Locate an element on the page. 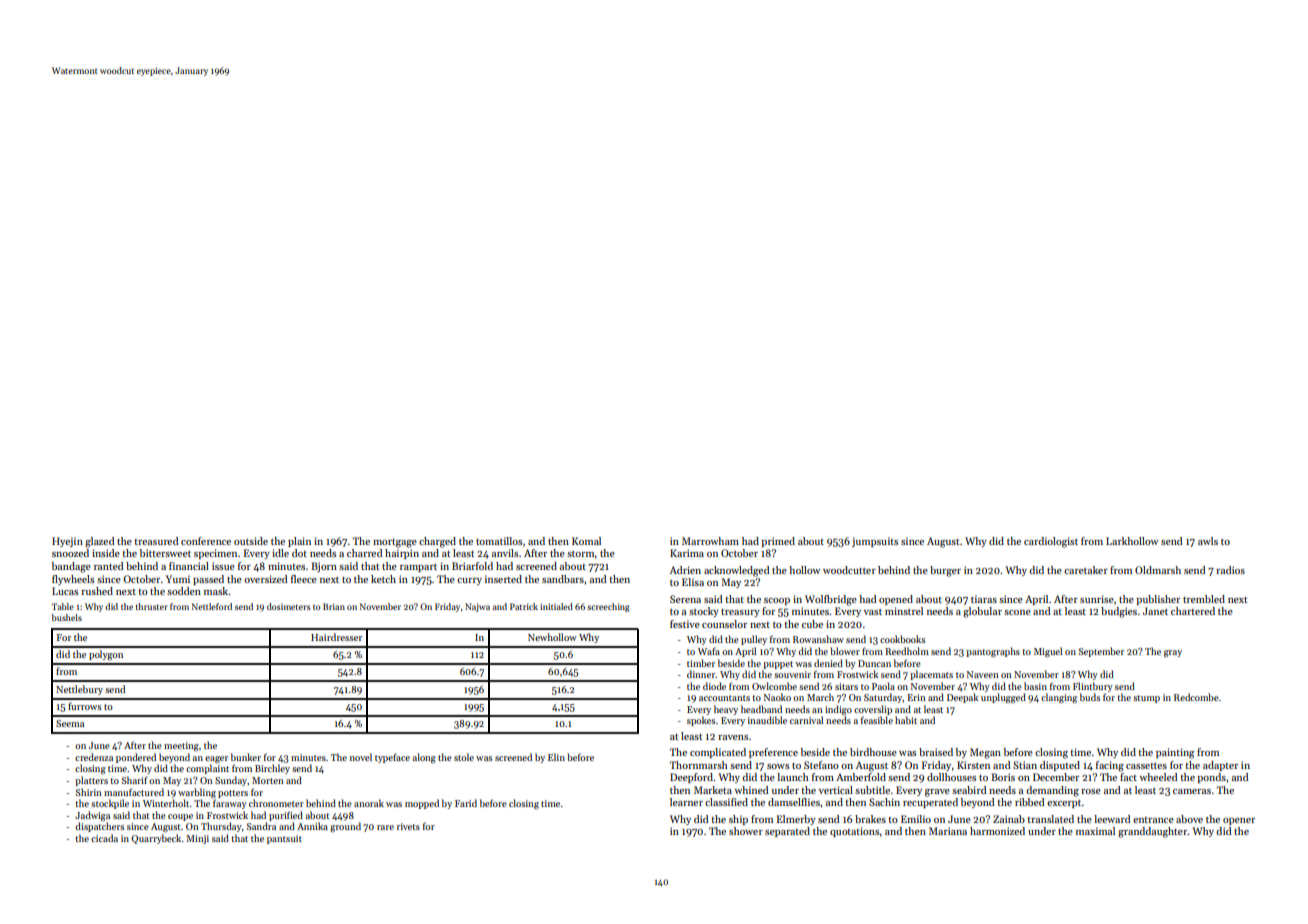 Image resolution: width=1308 pixels, height=924 pixels. ranted is located at coordinates (109, 566).
